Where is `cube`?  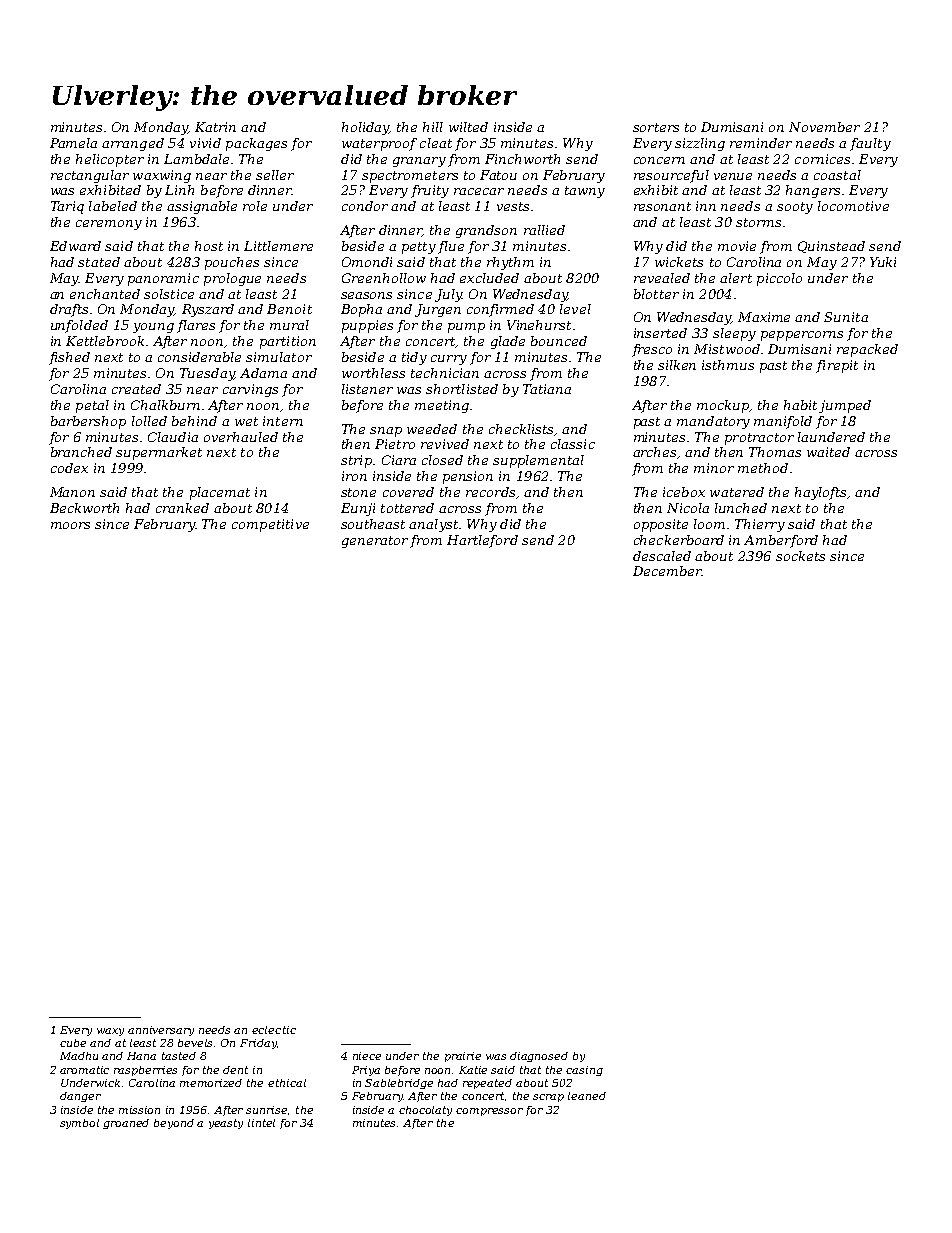
cube is located at coordinates (73, 1043).
